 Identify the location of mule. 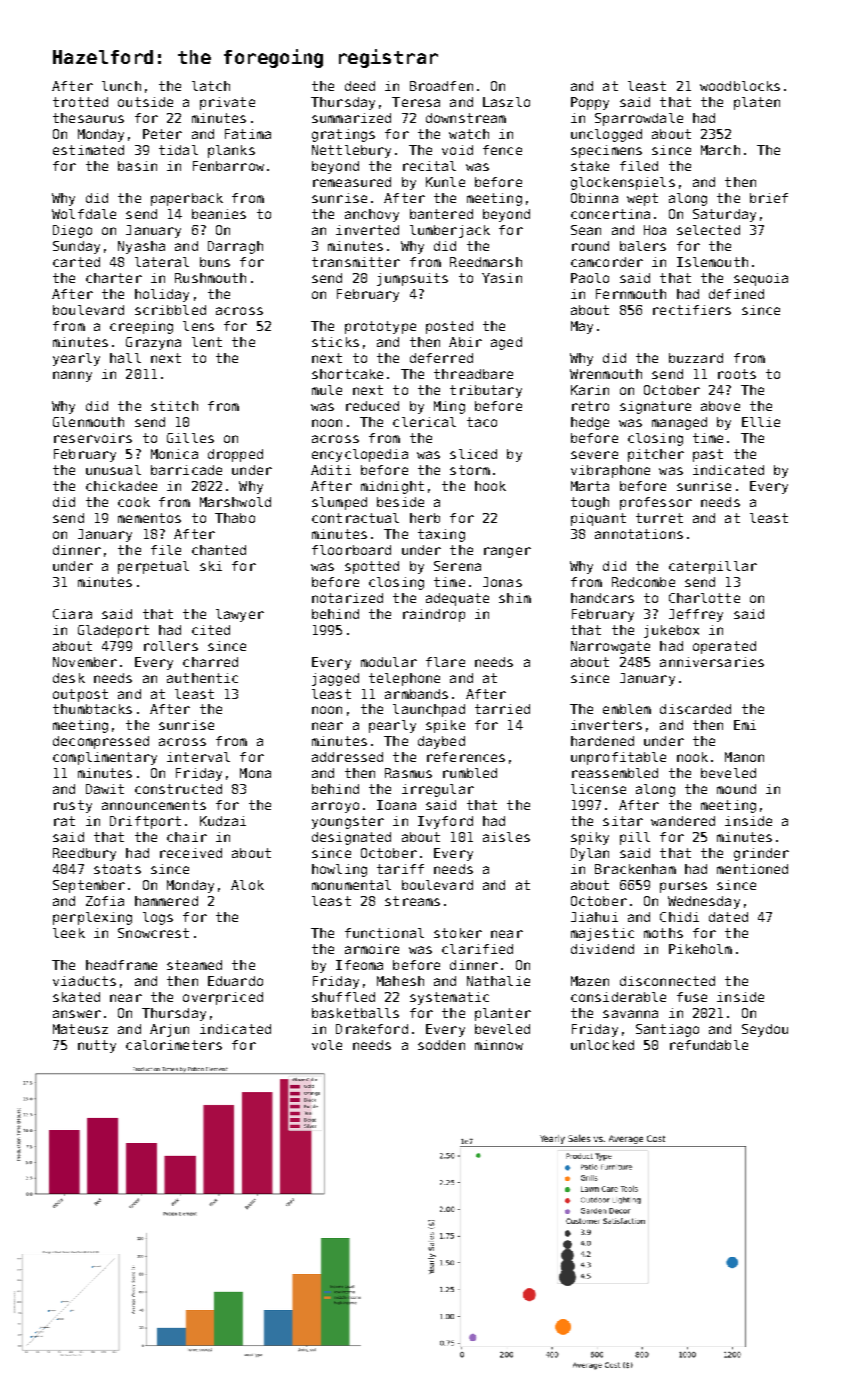
(327, 390).
